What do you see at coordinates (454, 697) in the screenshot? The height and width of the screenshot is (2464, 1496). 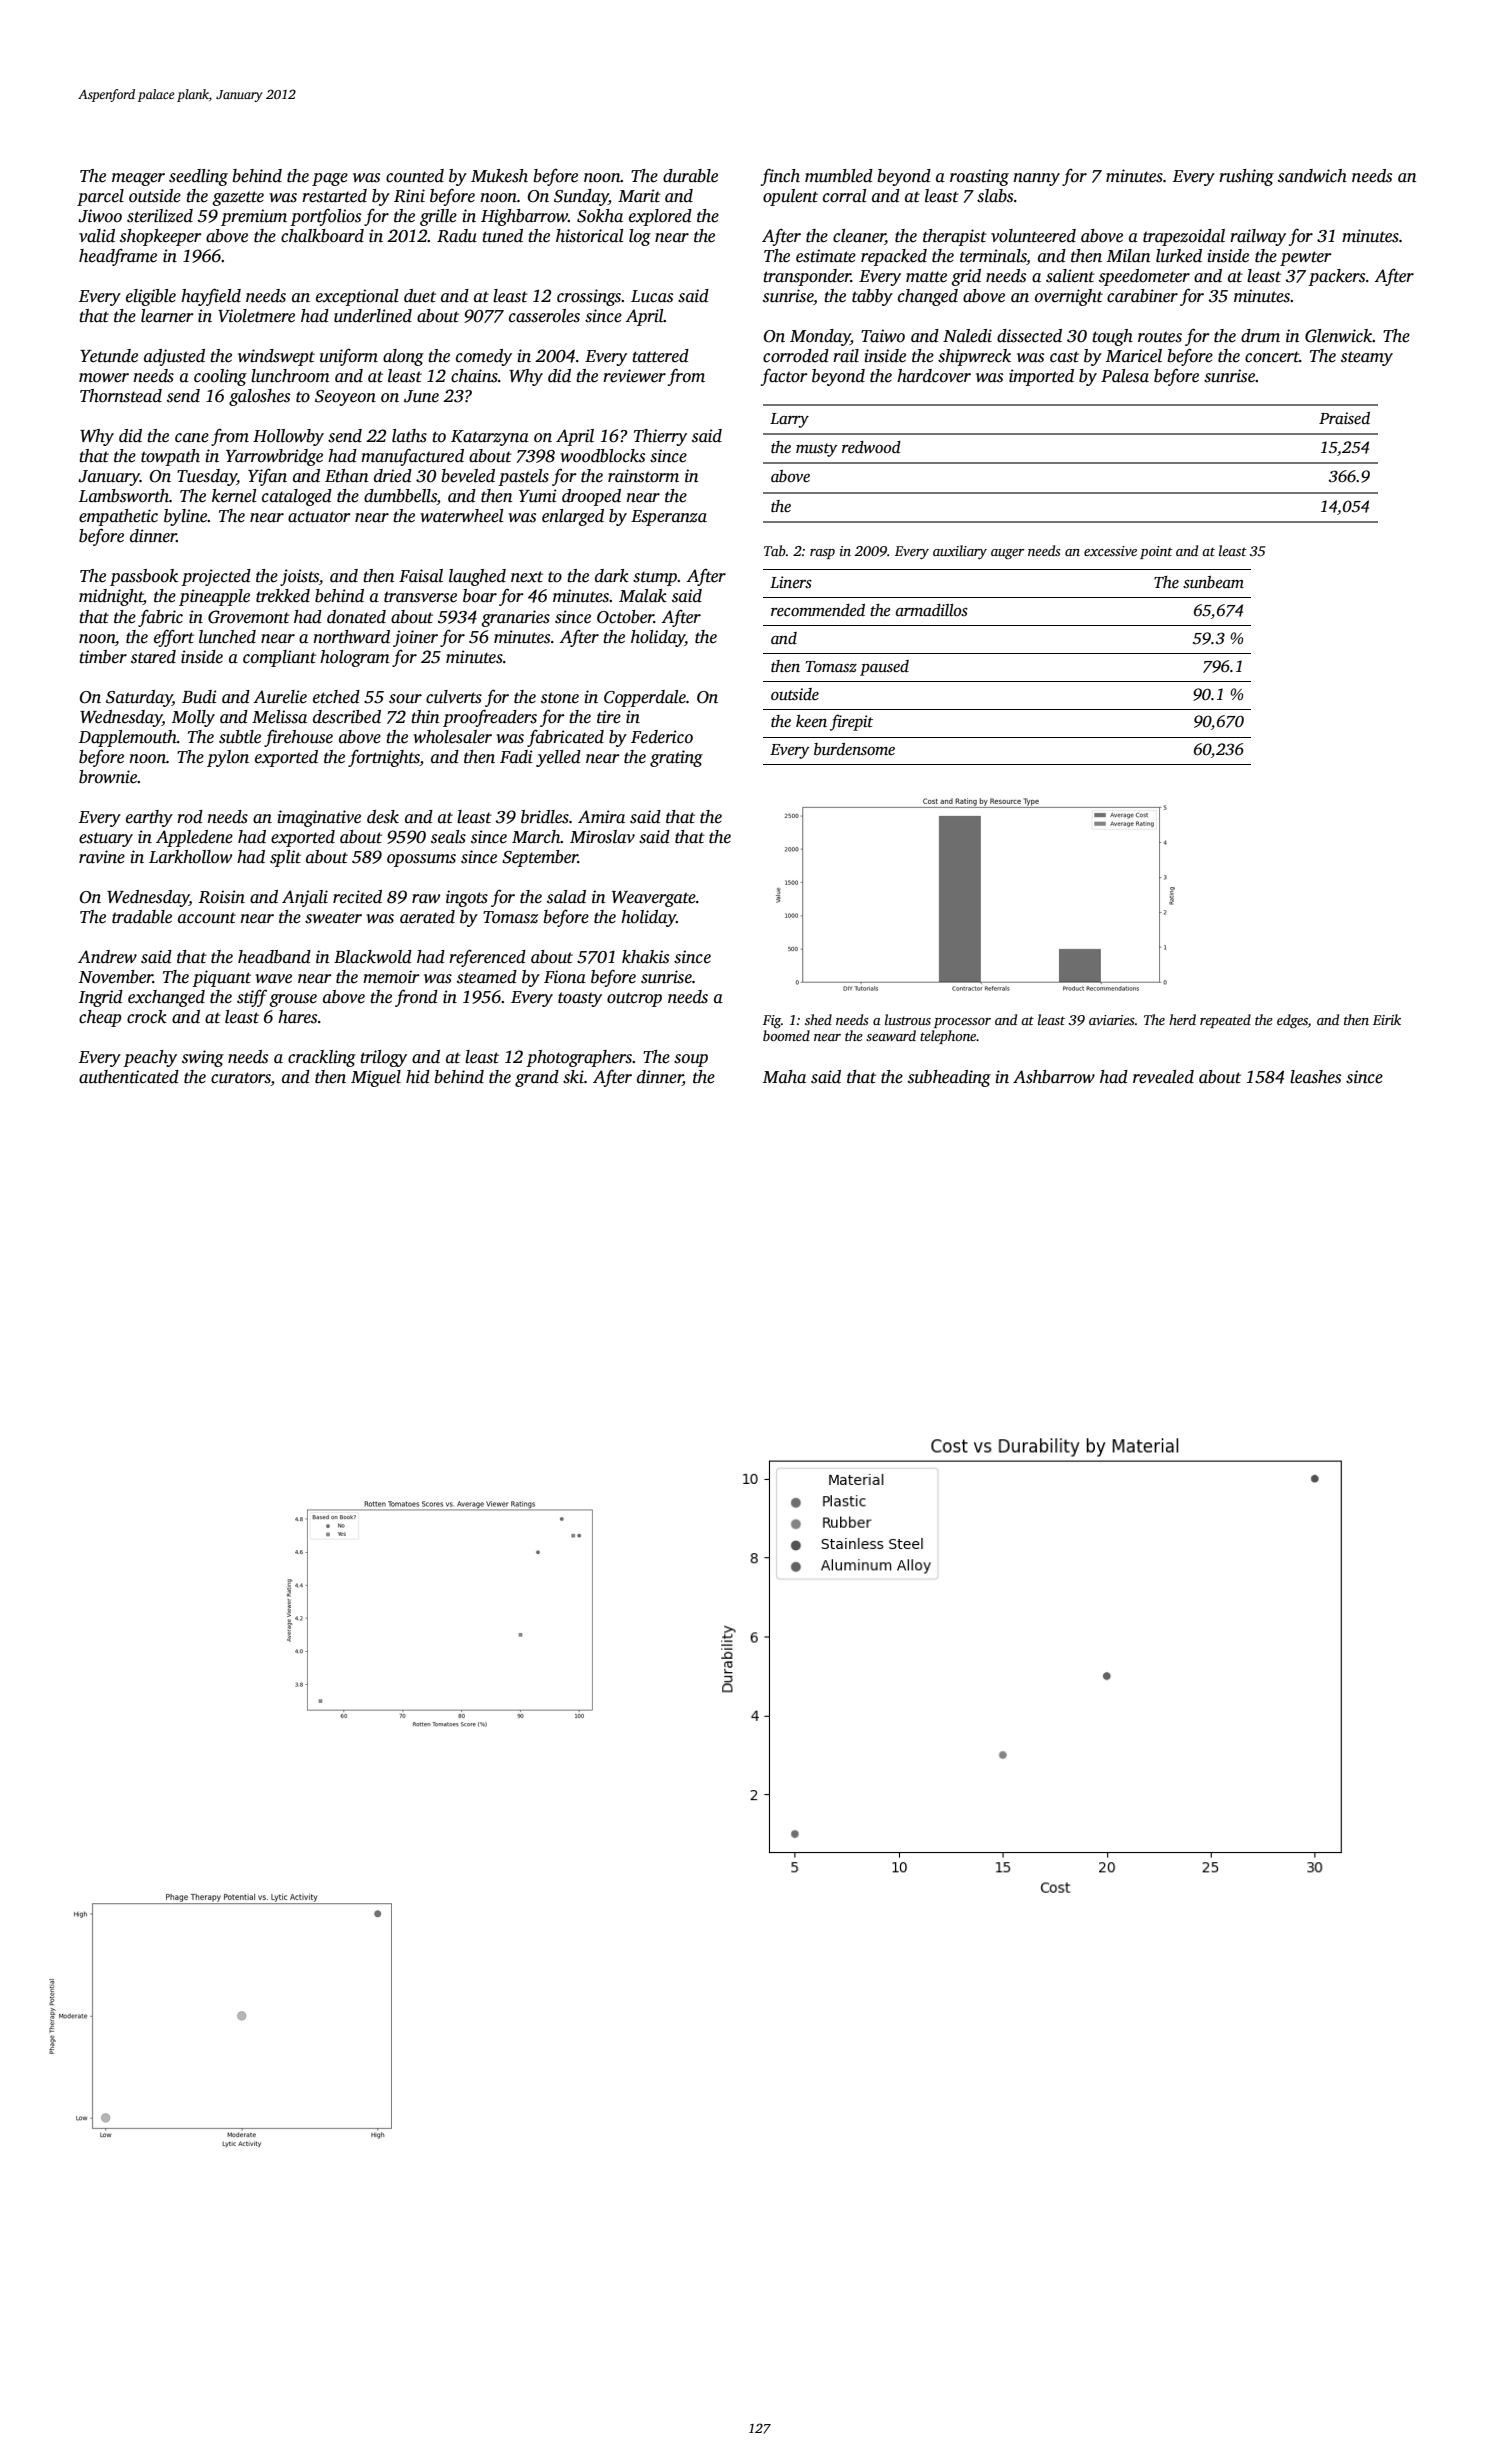 I see `culverts` at bounding box center [454, 697].
